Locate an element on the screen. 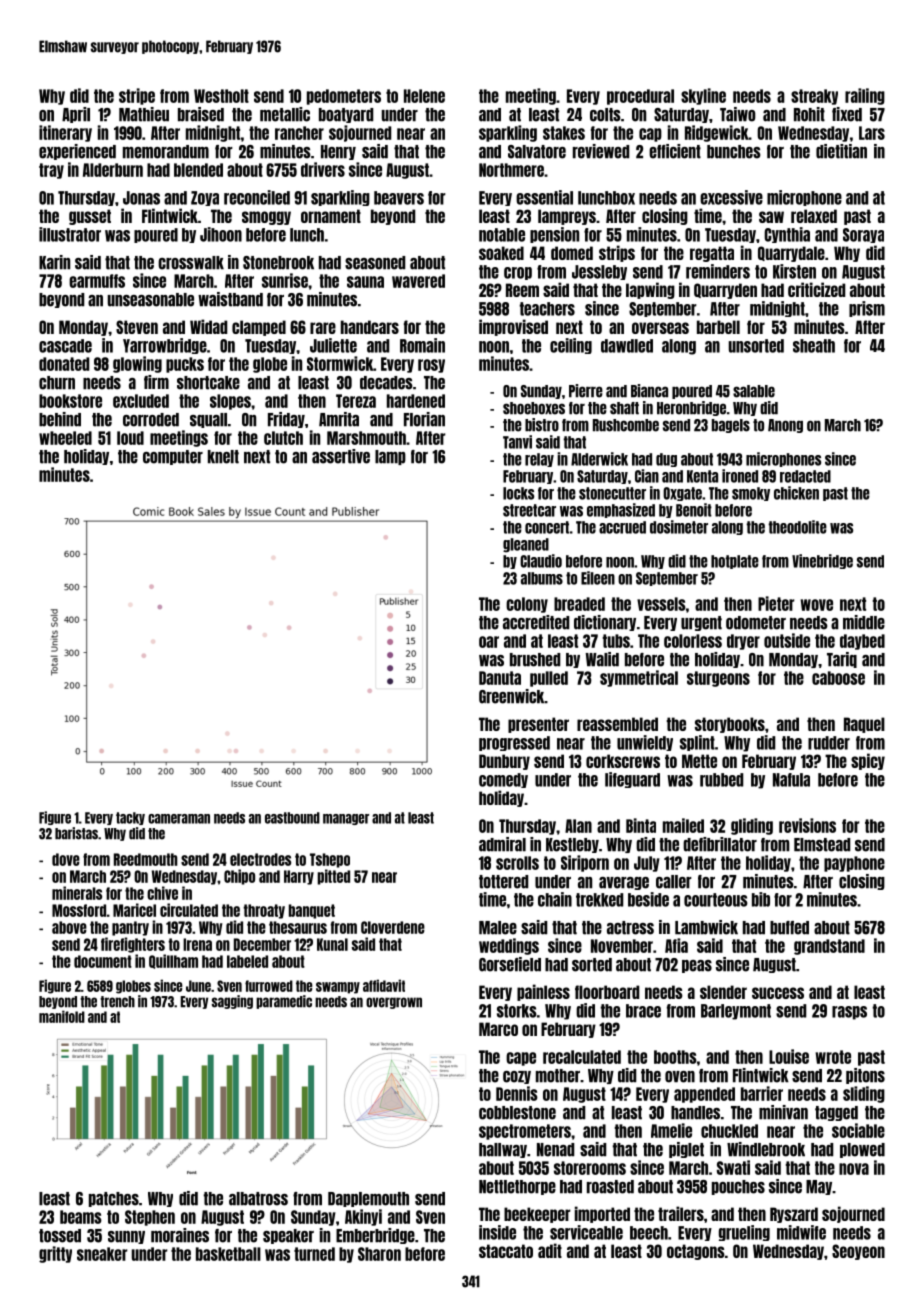 The image size is (924, 1308). Stormwick is located at coordinates (340, 363).
